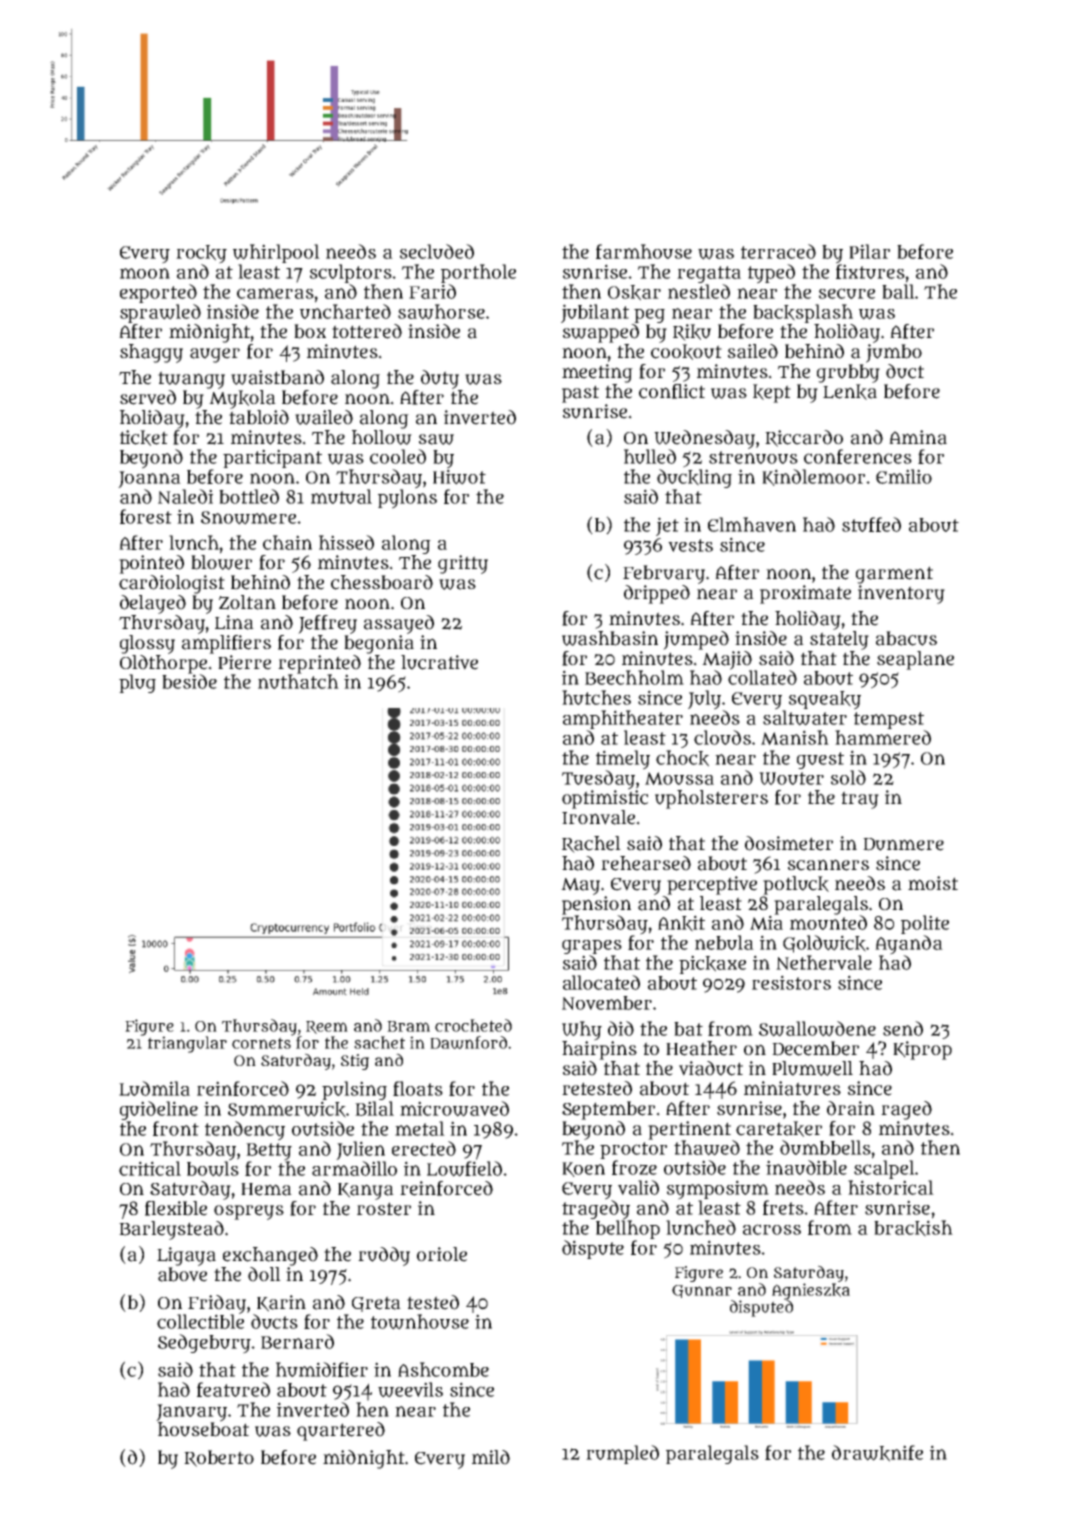 Image resolution: width=1080 pixels, height=1527 pixels. What do you see at coordinates (877, 1453) in the page?
I see `drawknife` at bounding box center [877, 1453].
